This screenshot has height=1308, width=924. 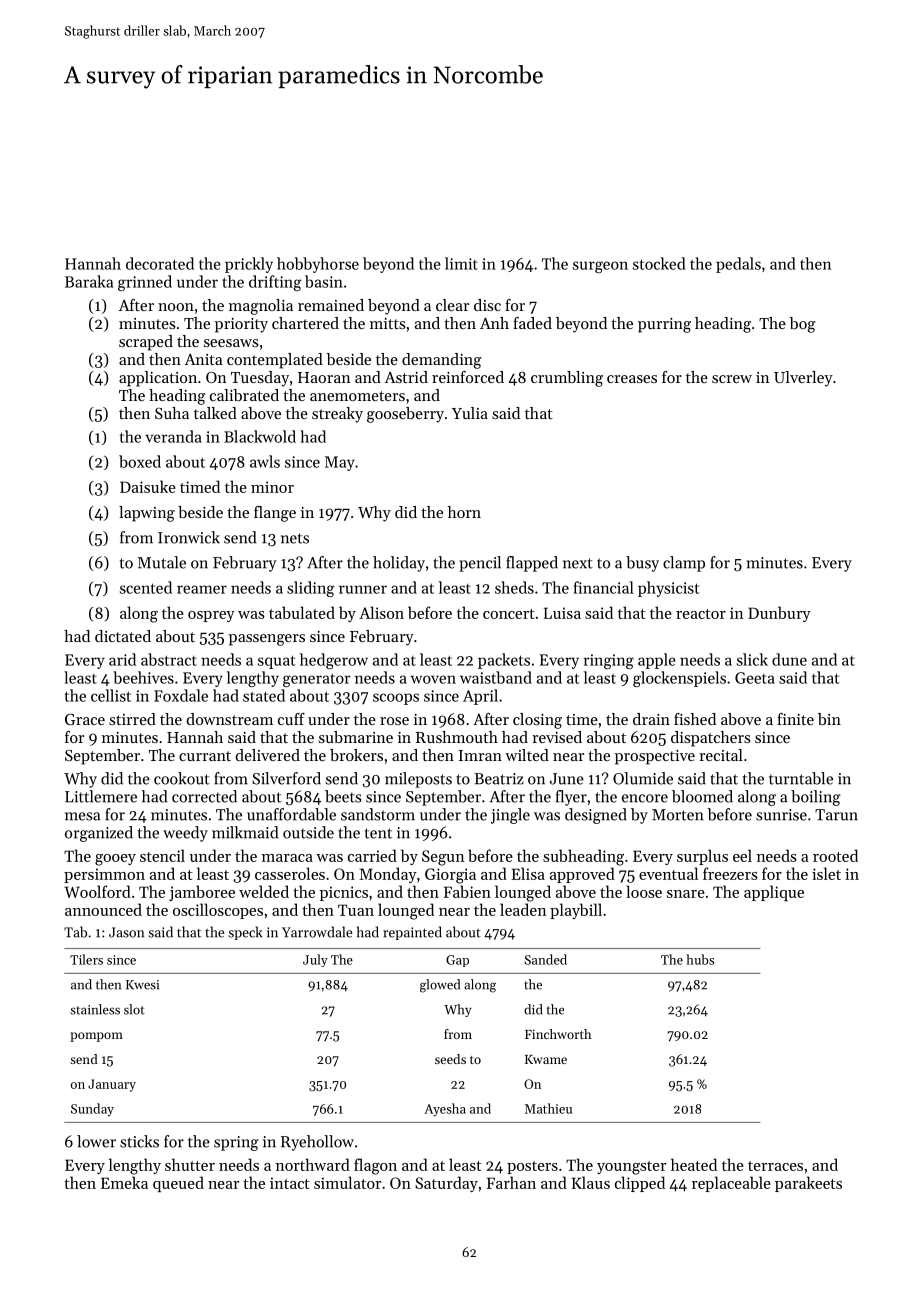 What do you see at coordinates (470, 413) in the screenshot?
I see `Yulia` at bounding box center [470, 413].
